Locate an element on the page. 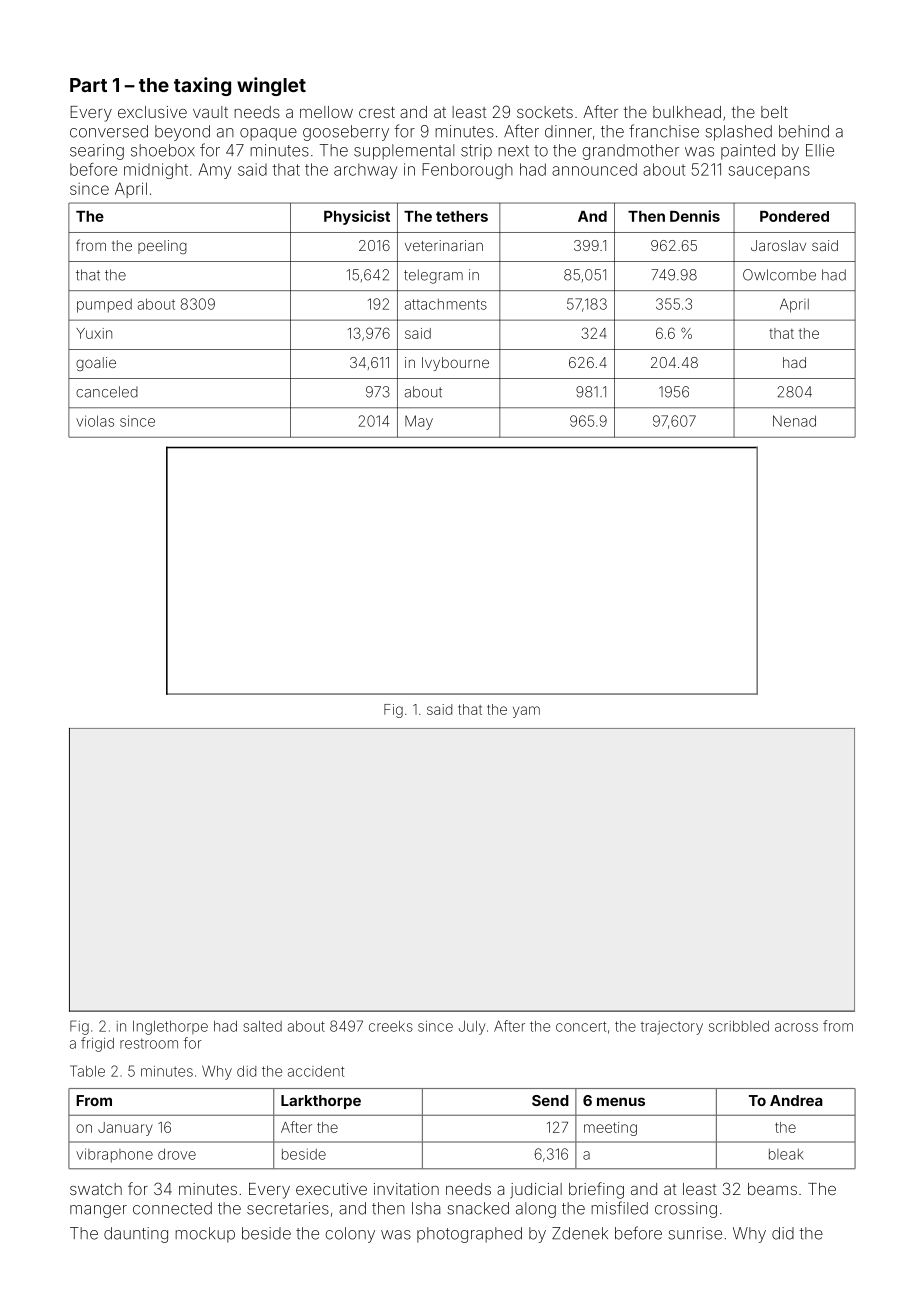  Inglethorpe is located at coordinates (170, 1028).
